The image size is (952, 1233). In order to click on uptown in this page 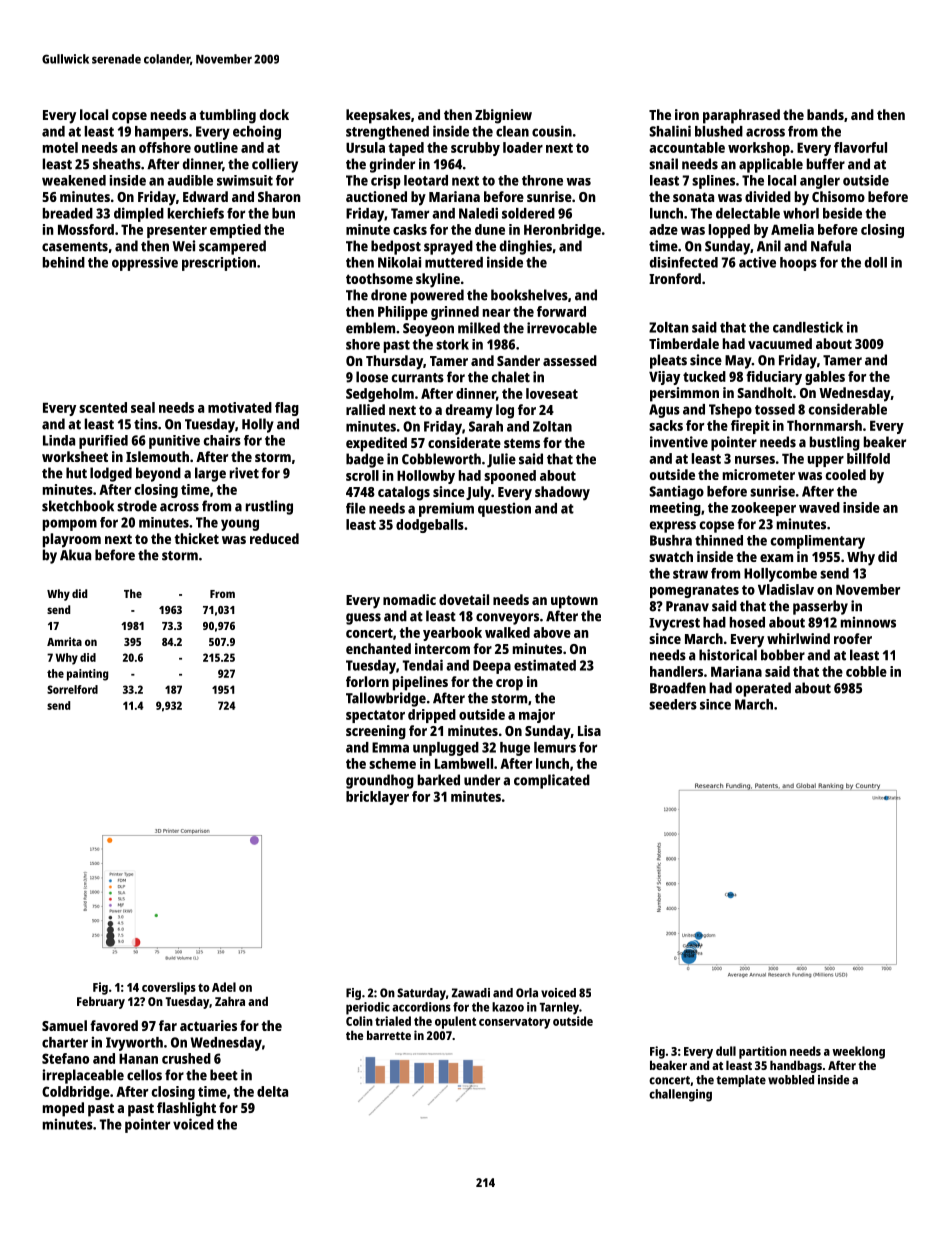, I will do `click(574, 602)`.
